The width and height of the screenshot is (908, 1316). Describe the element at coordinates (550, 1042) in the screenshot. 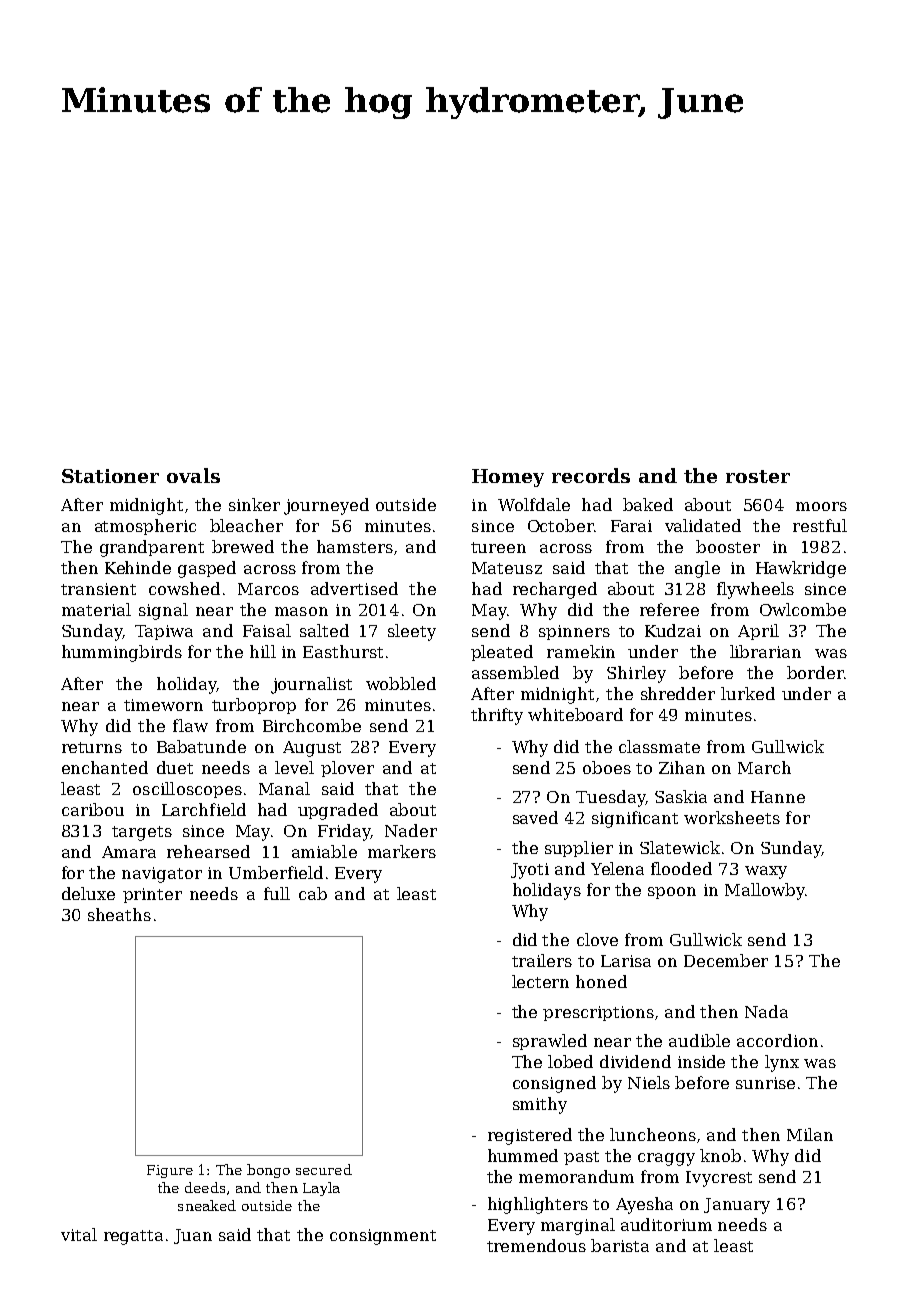

I see `sprawled` at that location.
